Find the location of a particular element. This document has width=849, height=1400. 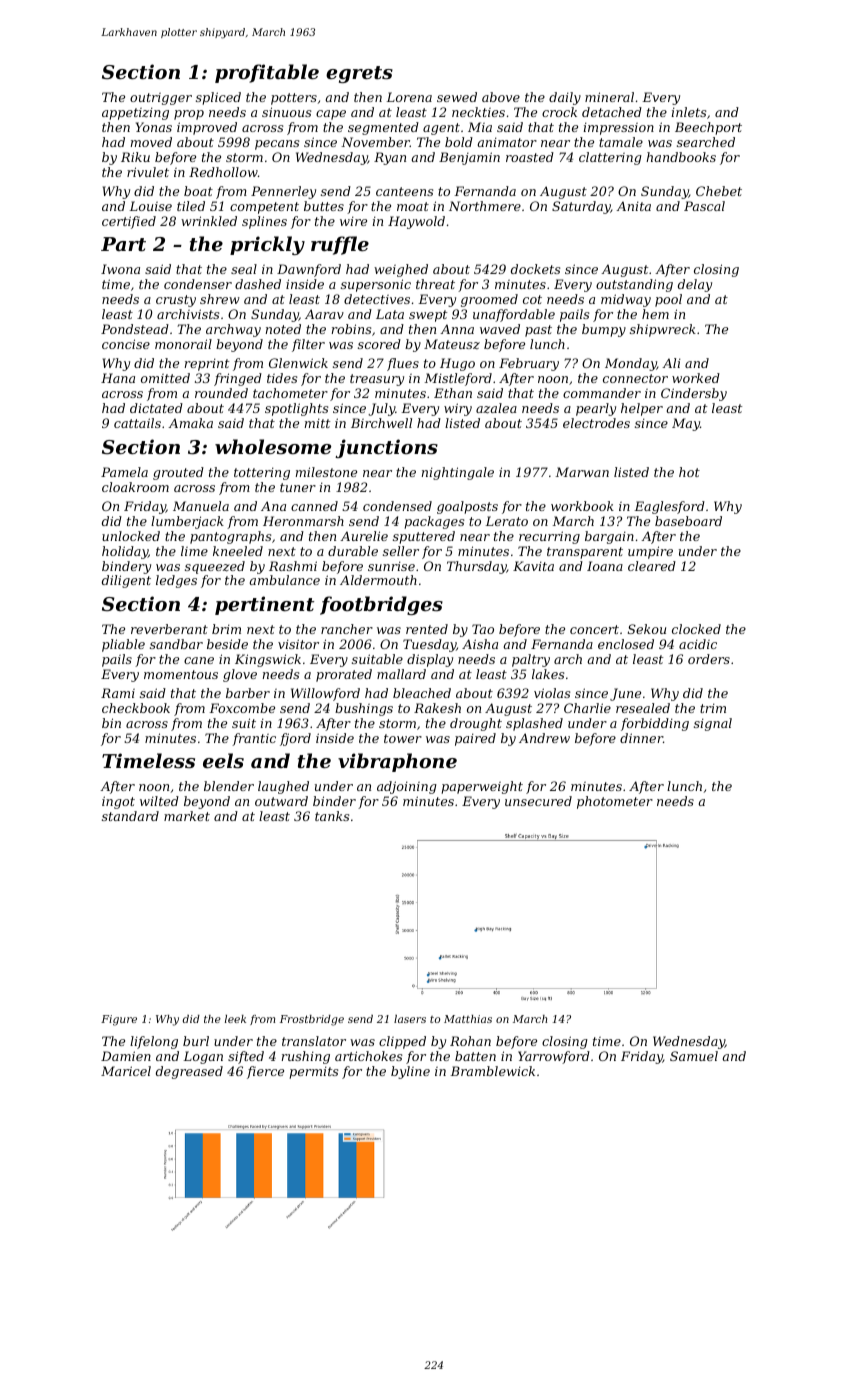

rancher is located at coordinates (347, 629).
